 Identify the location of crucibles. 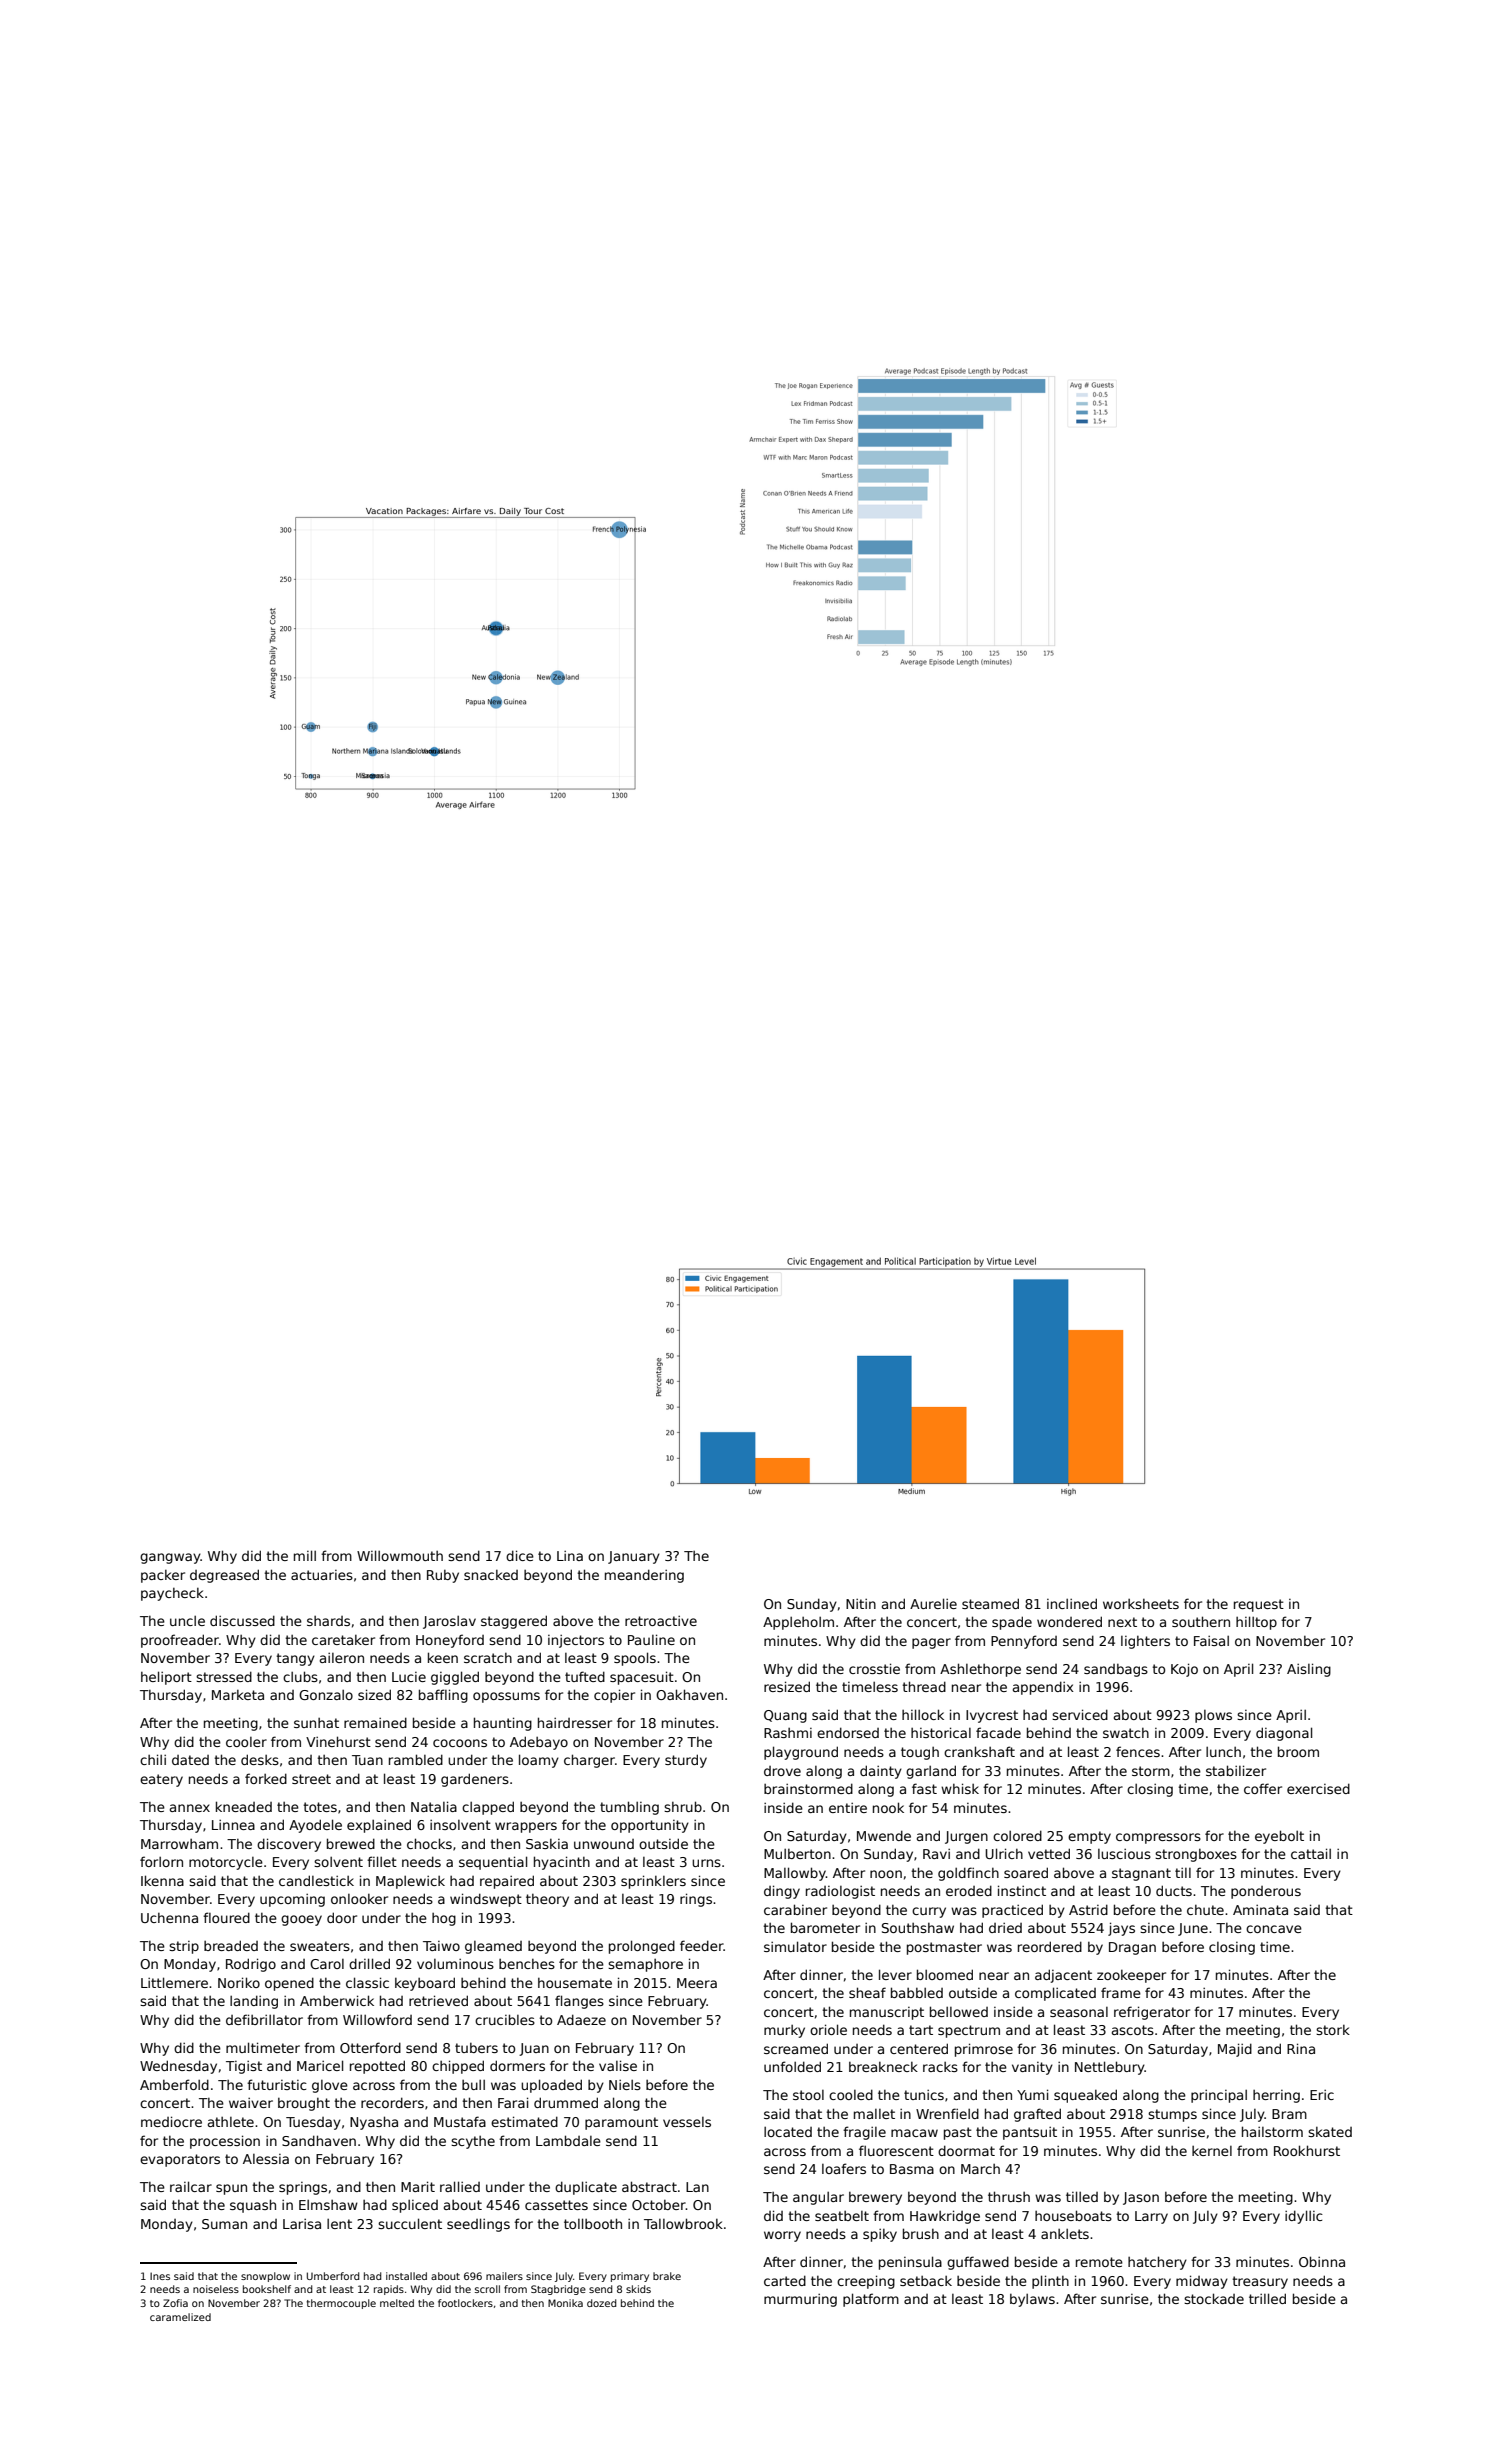
(505, 2019).
